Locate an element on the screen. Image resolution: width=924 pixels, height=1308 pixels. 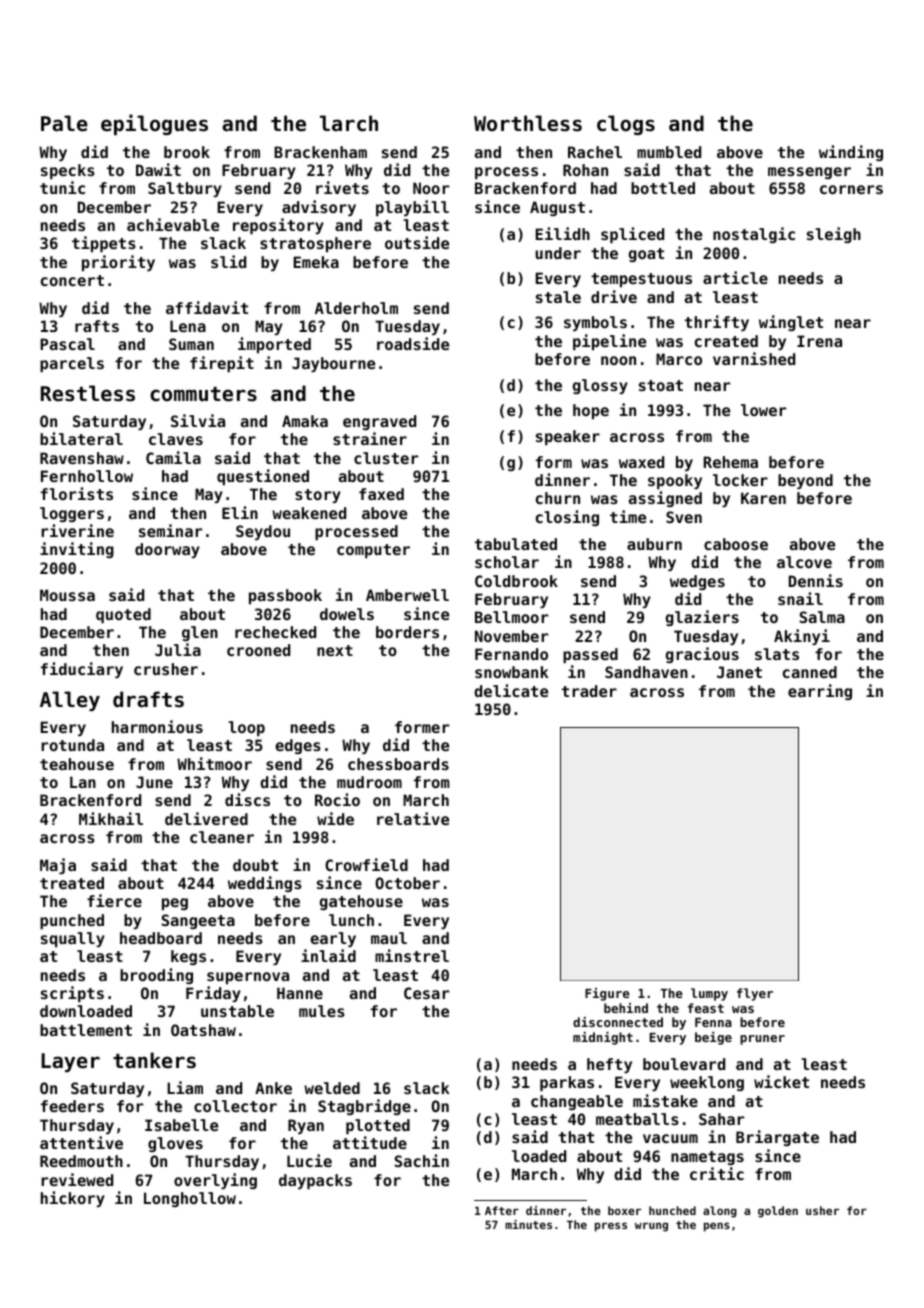
hickory is located at coordinates (73, 1199).
